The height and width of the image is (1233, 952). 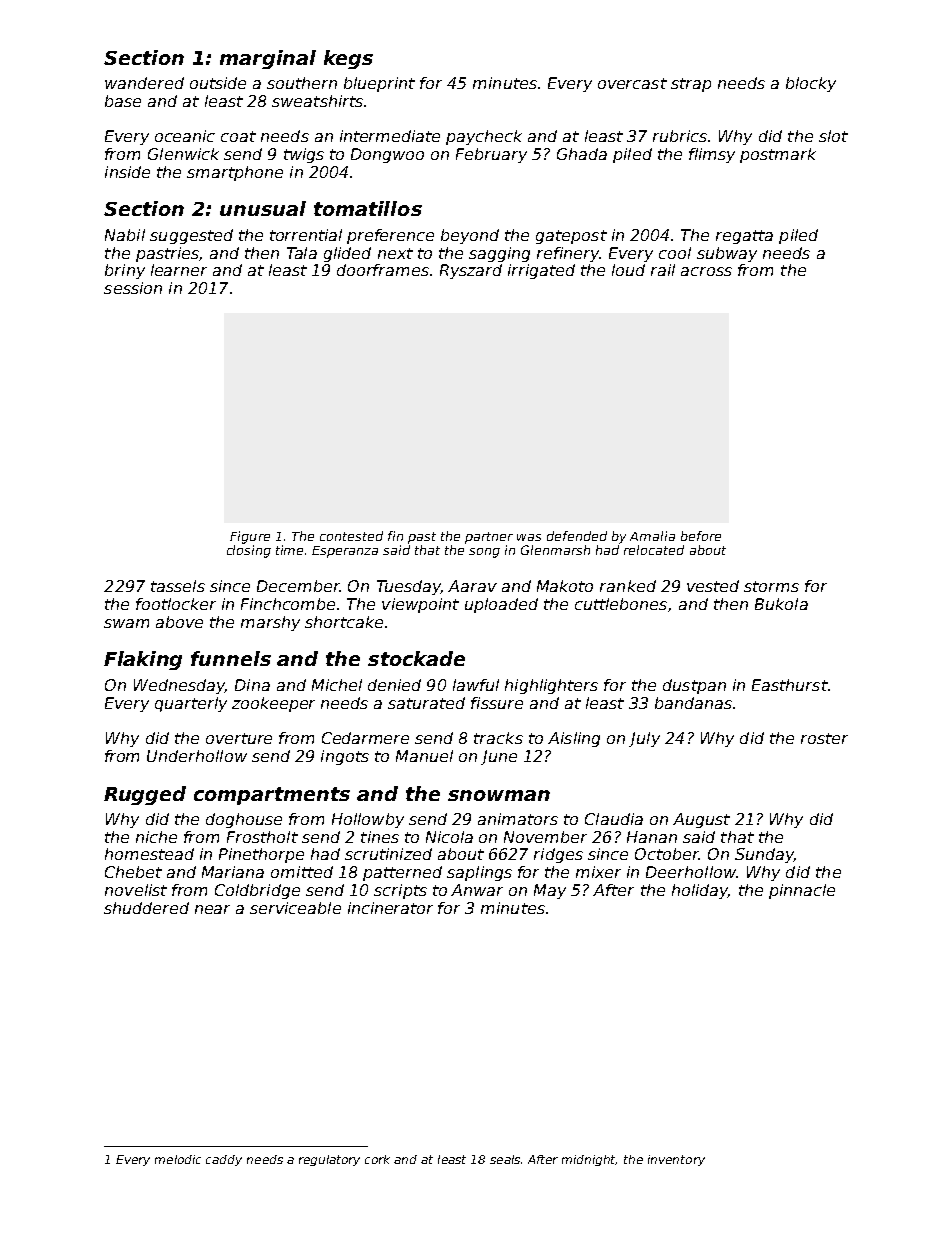 I want to click on quarterly, so click(x=191, y=704).
